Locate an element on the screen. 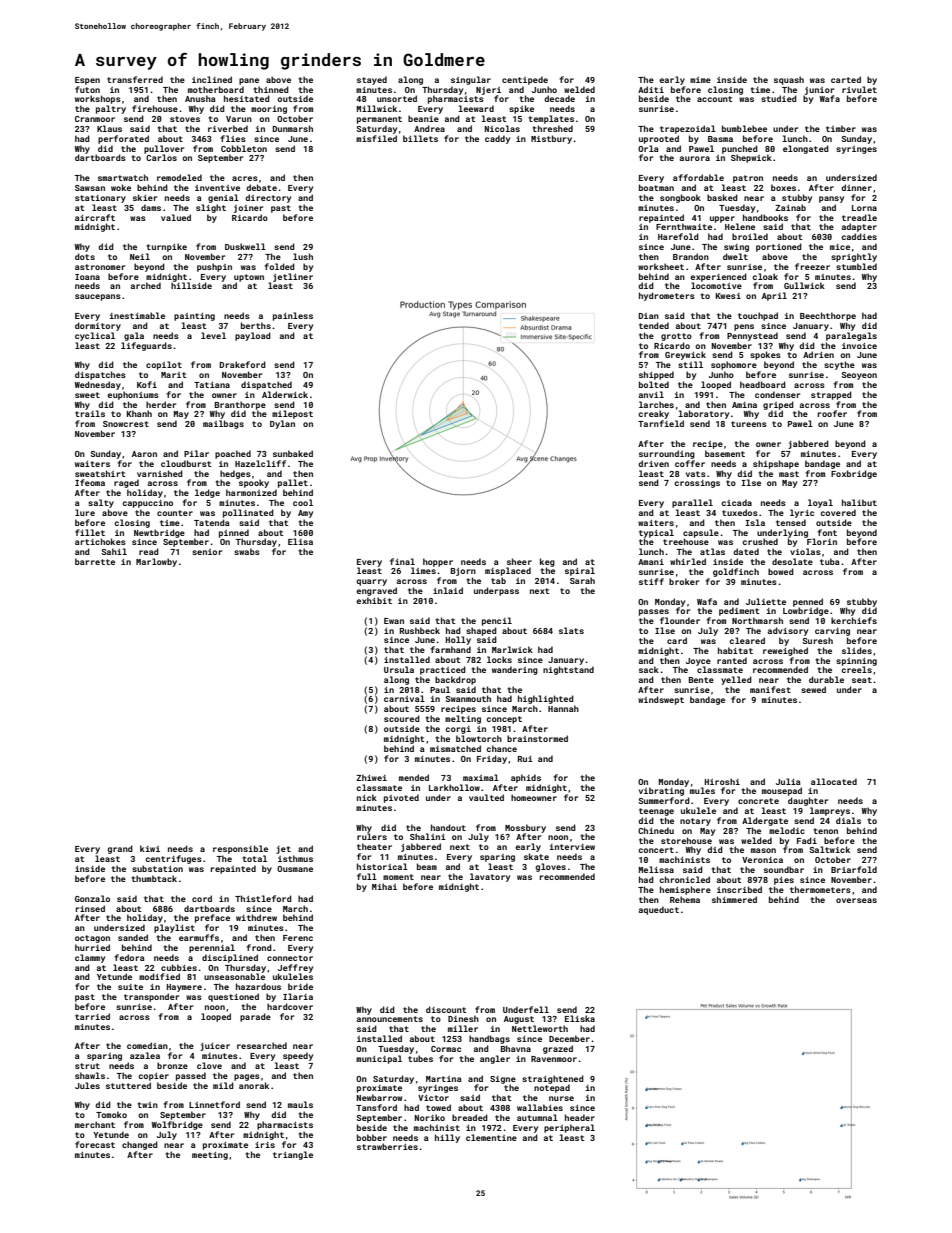 This screenshot has height=1233, width=952. Elisa is located at coordinates (300, 541).
